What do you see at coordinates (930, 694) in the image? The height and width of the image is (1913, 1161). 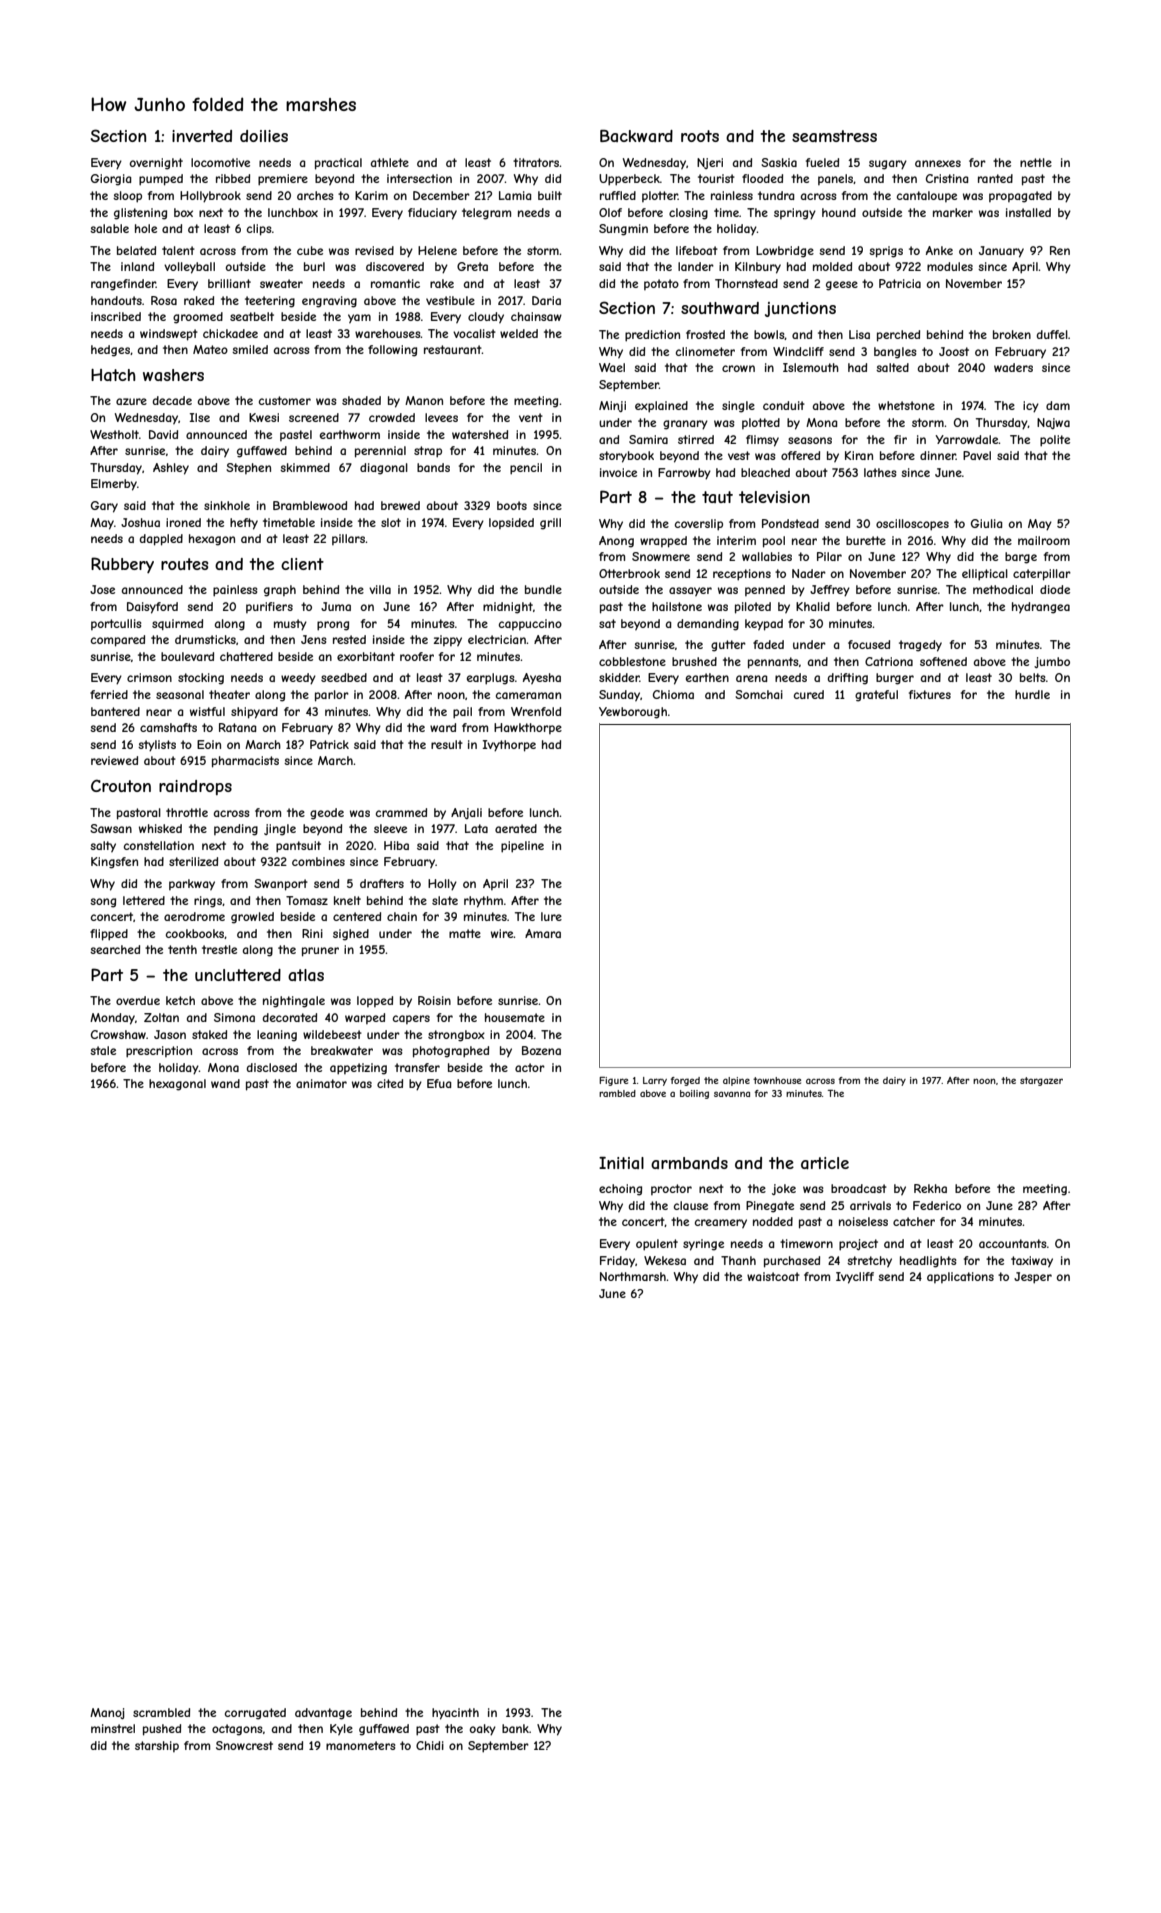 I see `fixtures` at bounding box center [930, 694].
